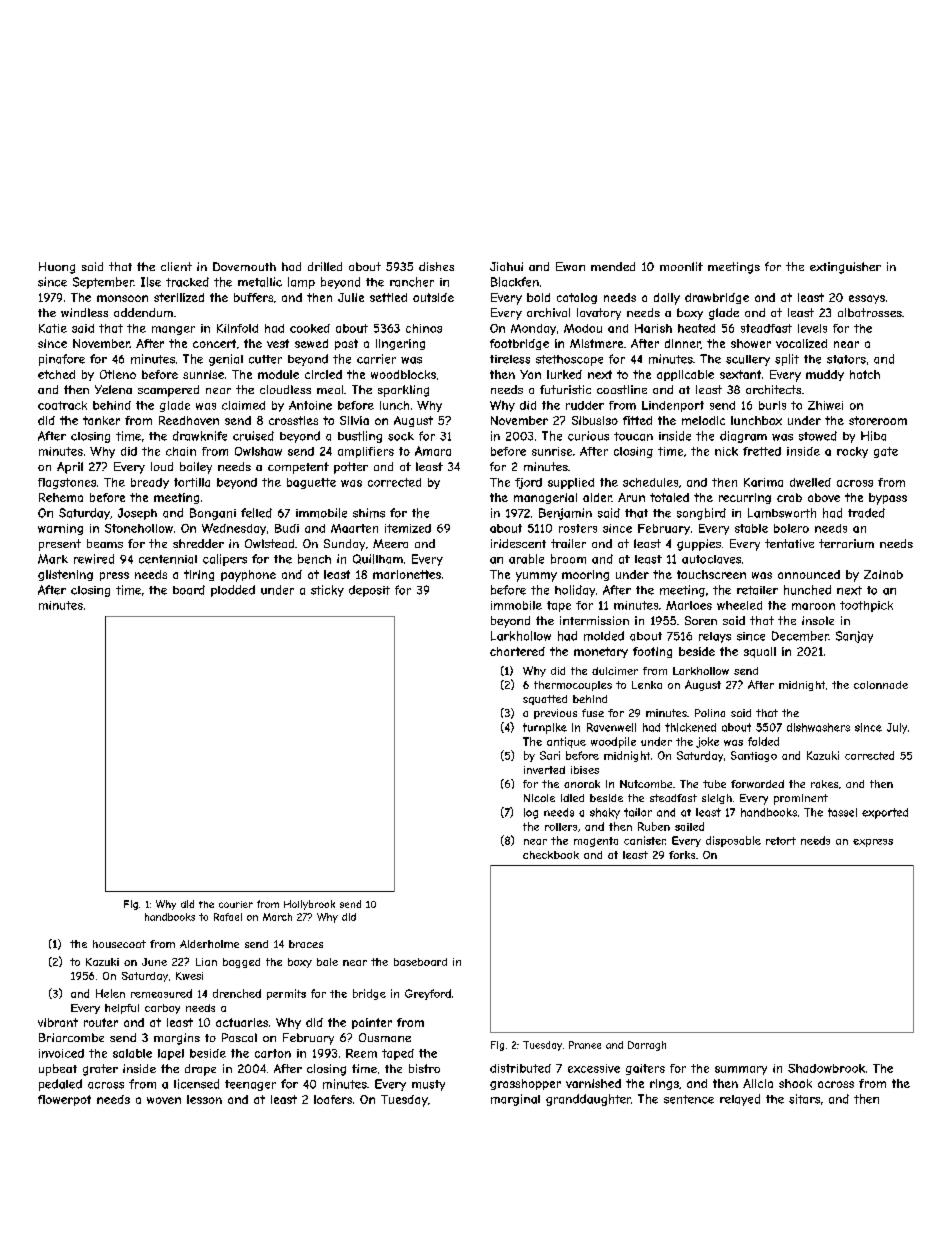 This screenshot has height=1233, width=952. What do you see at coordinates (57, 268) in the screenshot?
I see `Huong` at bounding box center [57, 268].
